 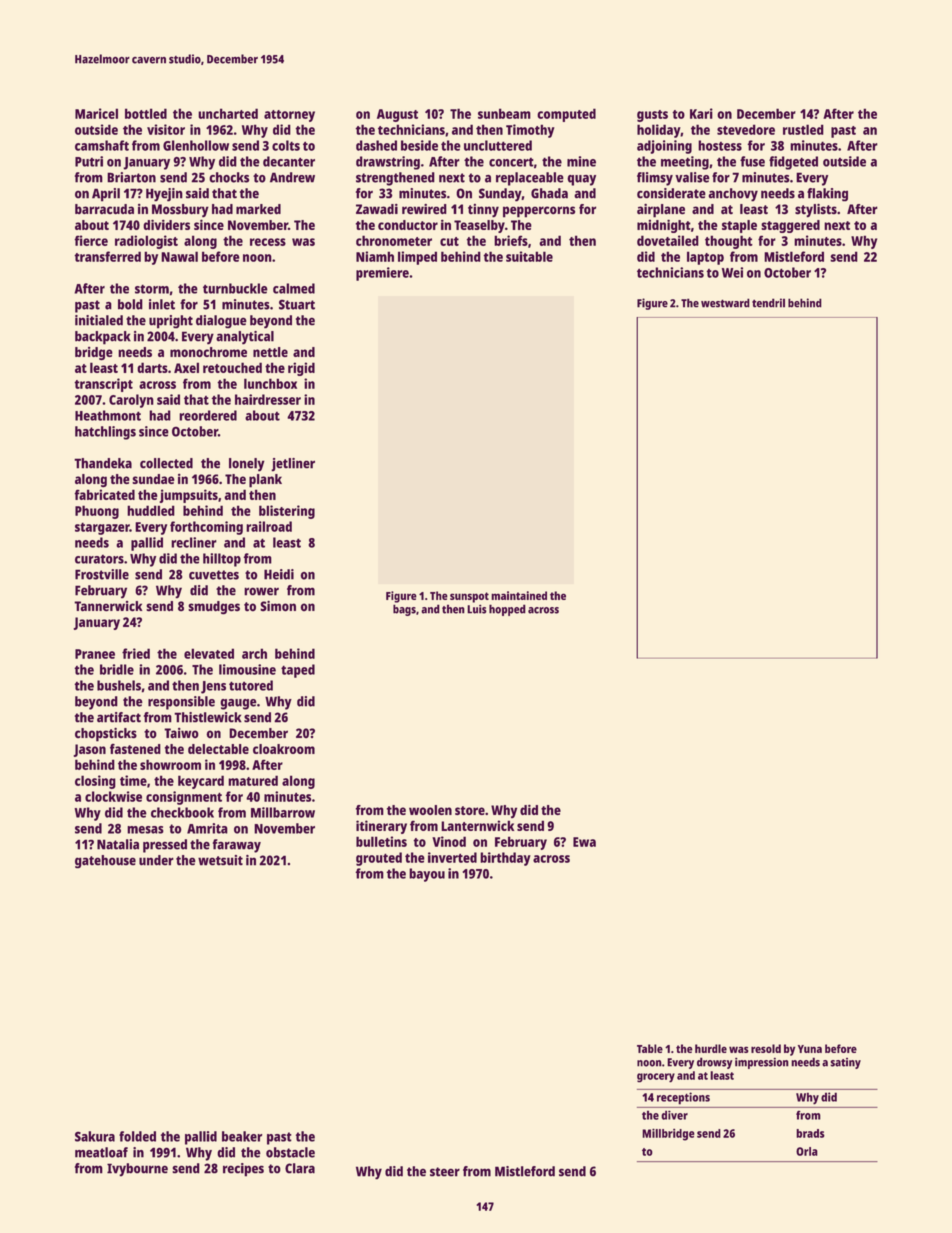 I want to click on steer, so click(x=445, y=1172).
